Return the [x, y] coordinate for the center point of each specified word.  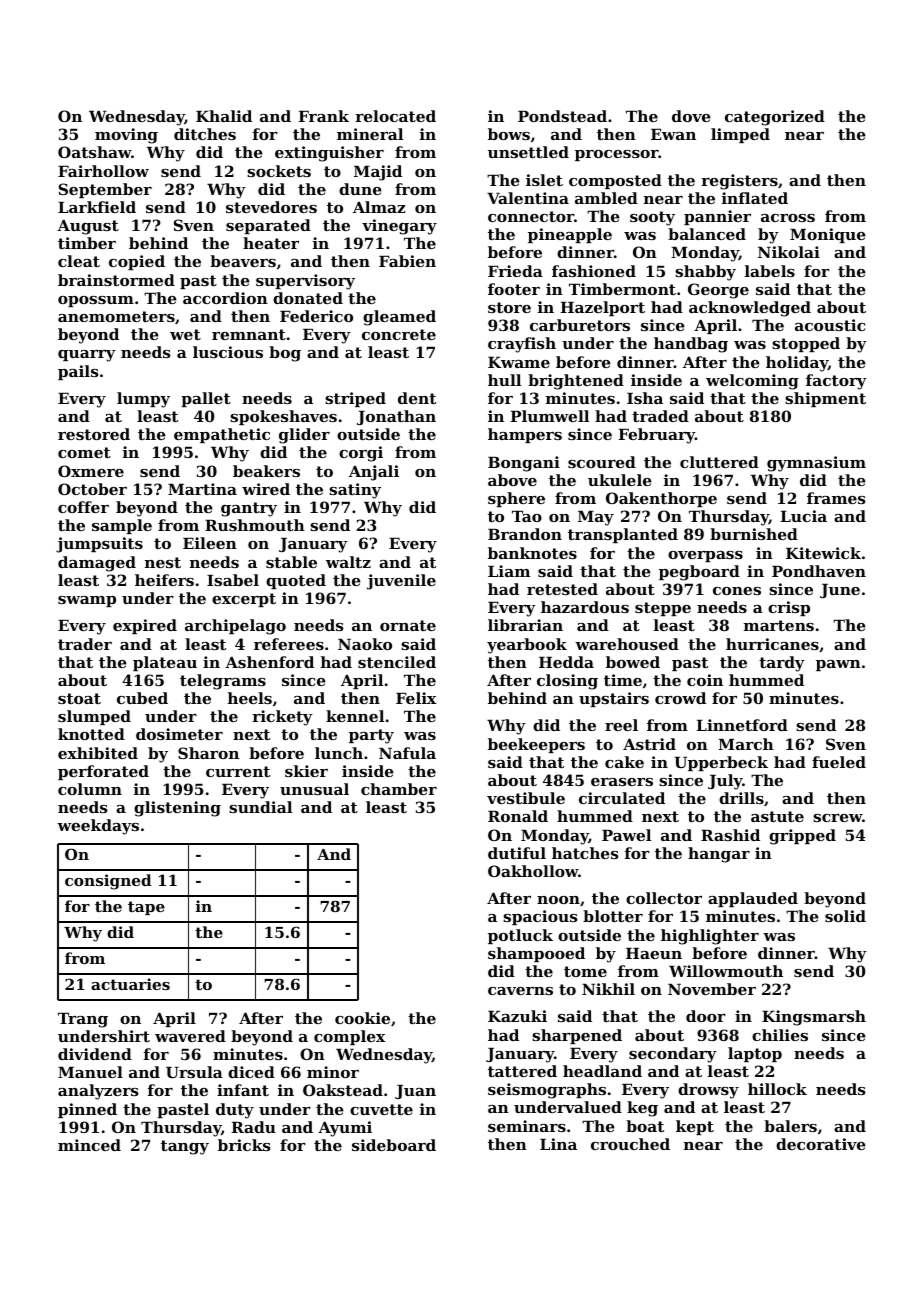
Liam [509, 571]
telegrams [223, 682]
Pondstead [562, 116]
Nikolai [789, 252]
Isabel [233, 580]
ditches [205, 134]
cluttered [719, 462]
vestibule [526, 798]
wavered [190, 1036]
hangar [719, 855]
